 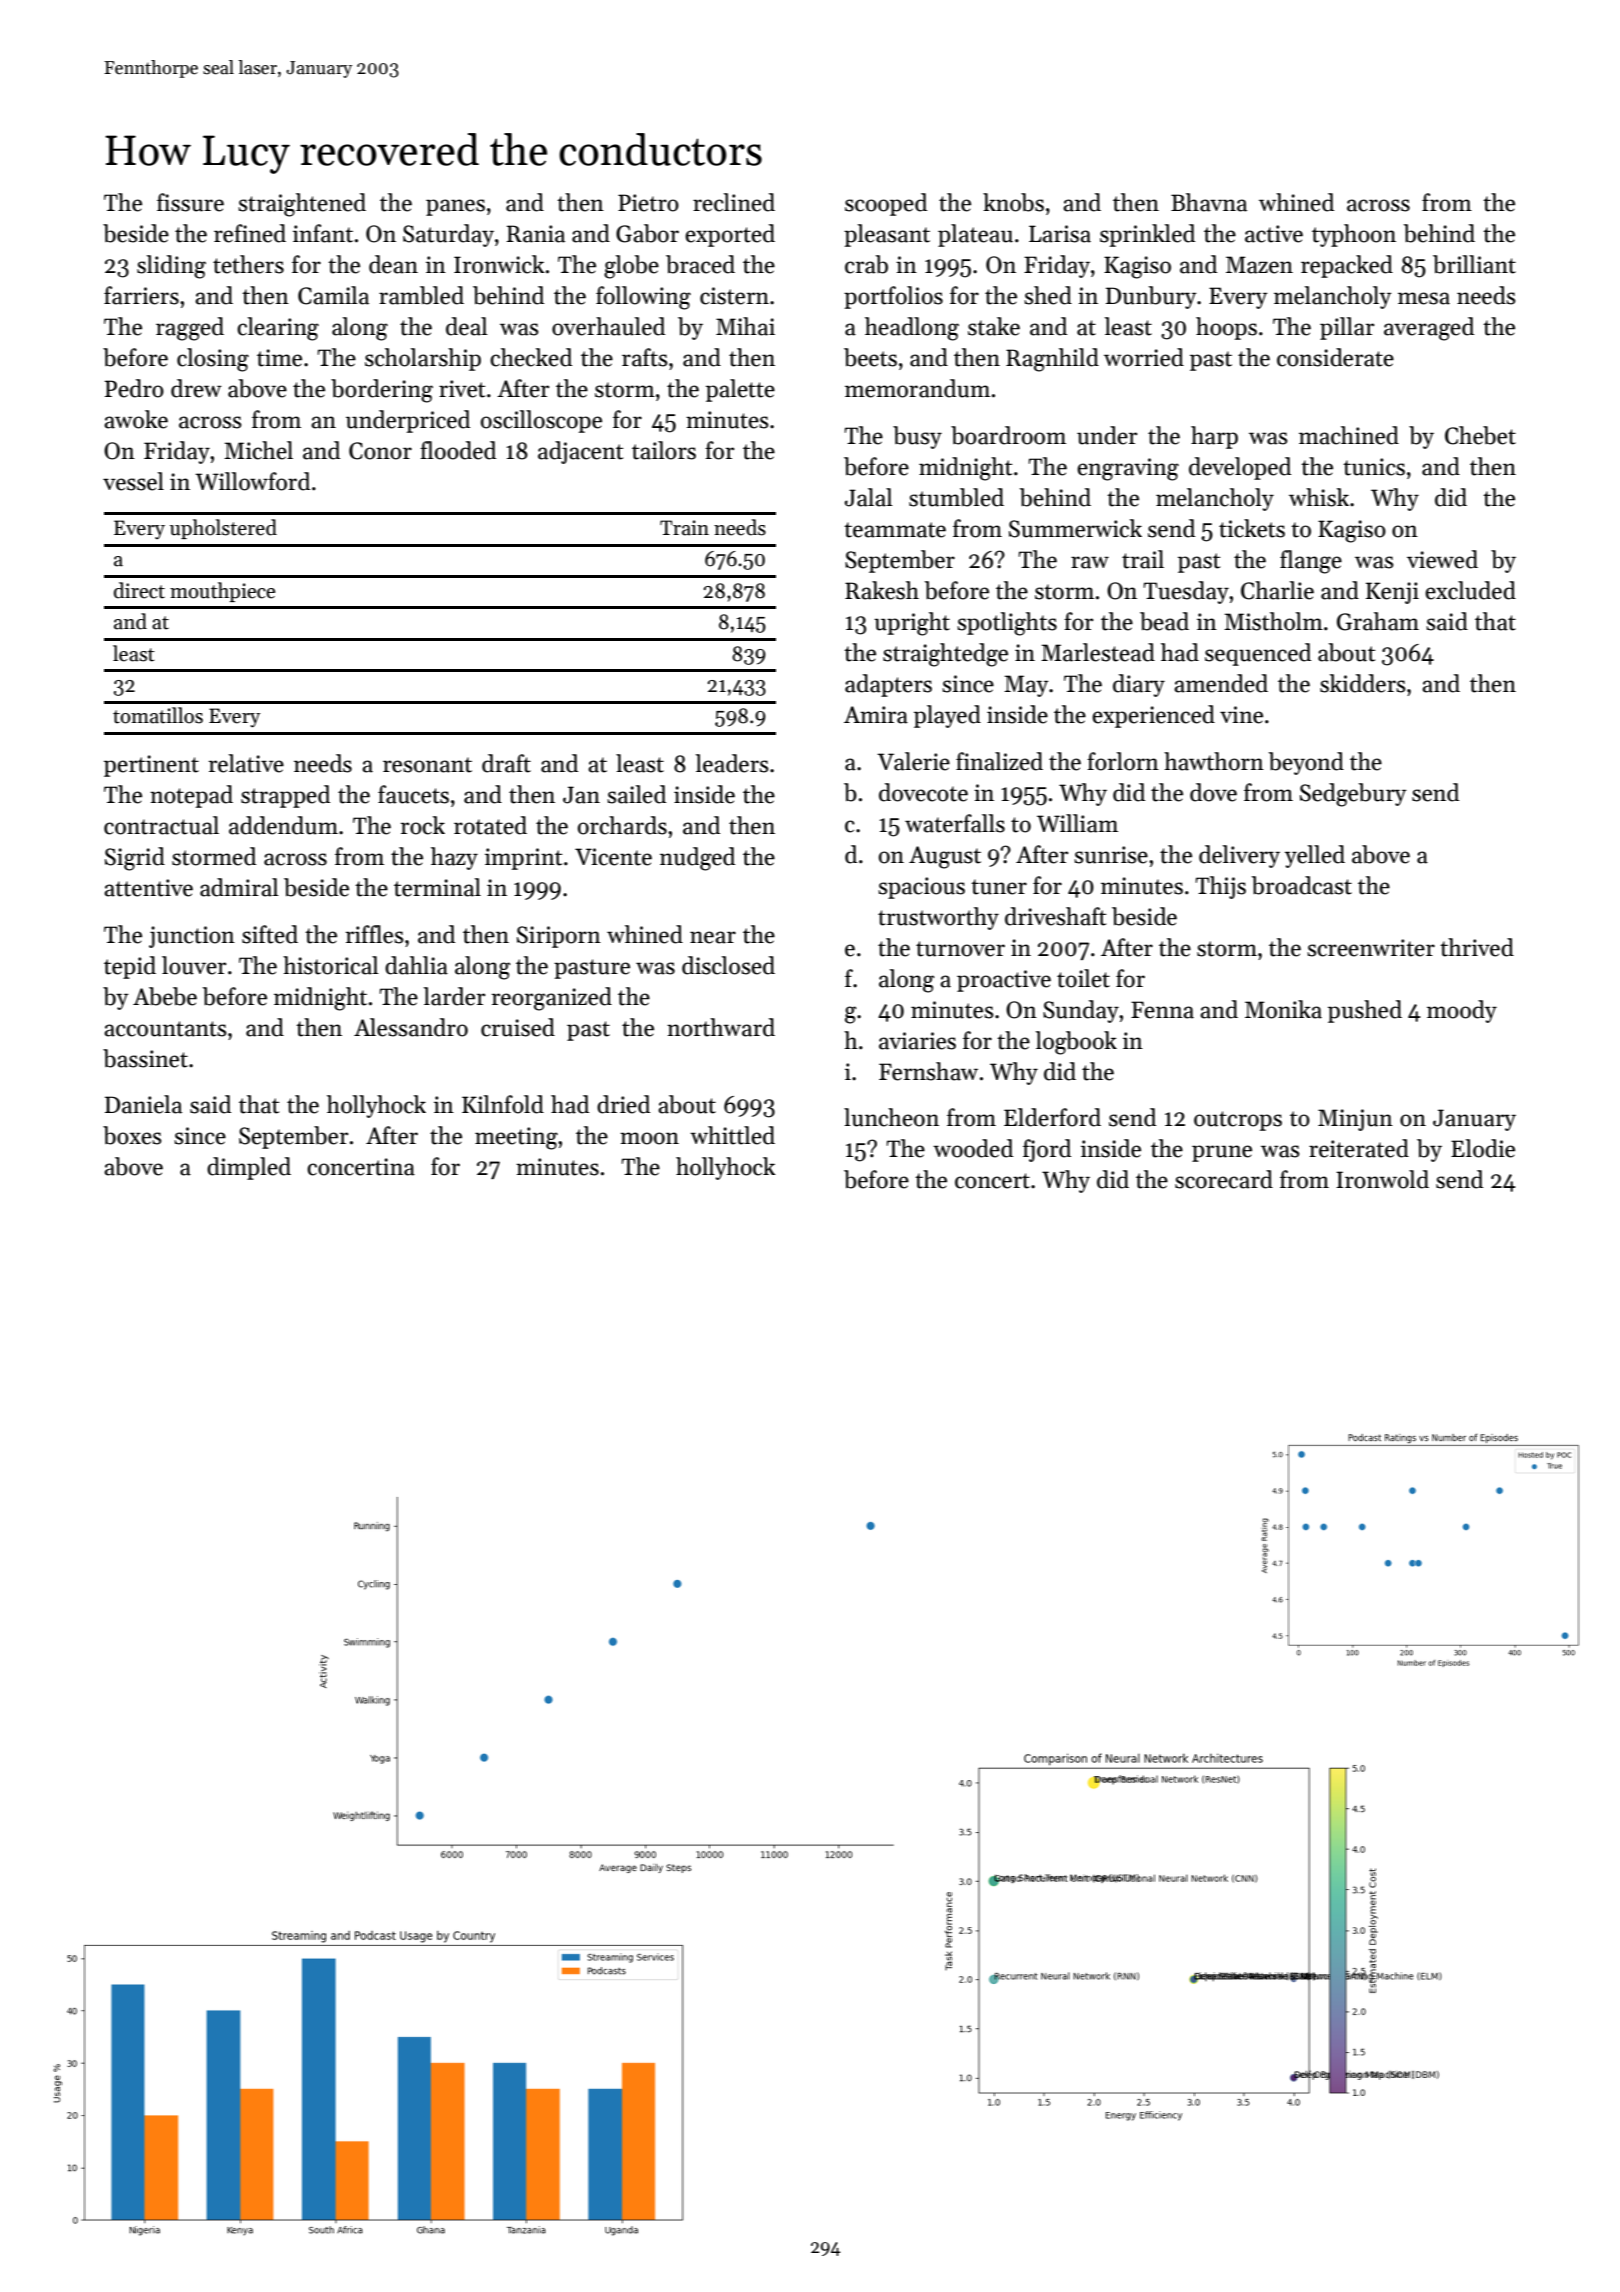 I want to click on hazy, so click(x=454, y=858).
